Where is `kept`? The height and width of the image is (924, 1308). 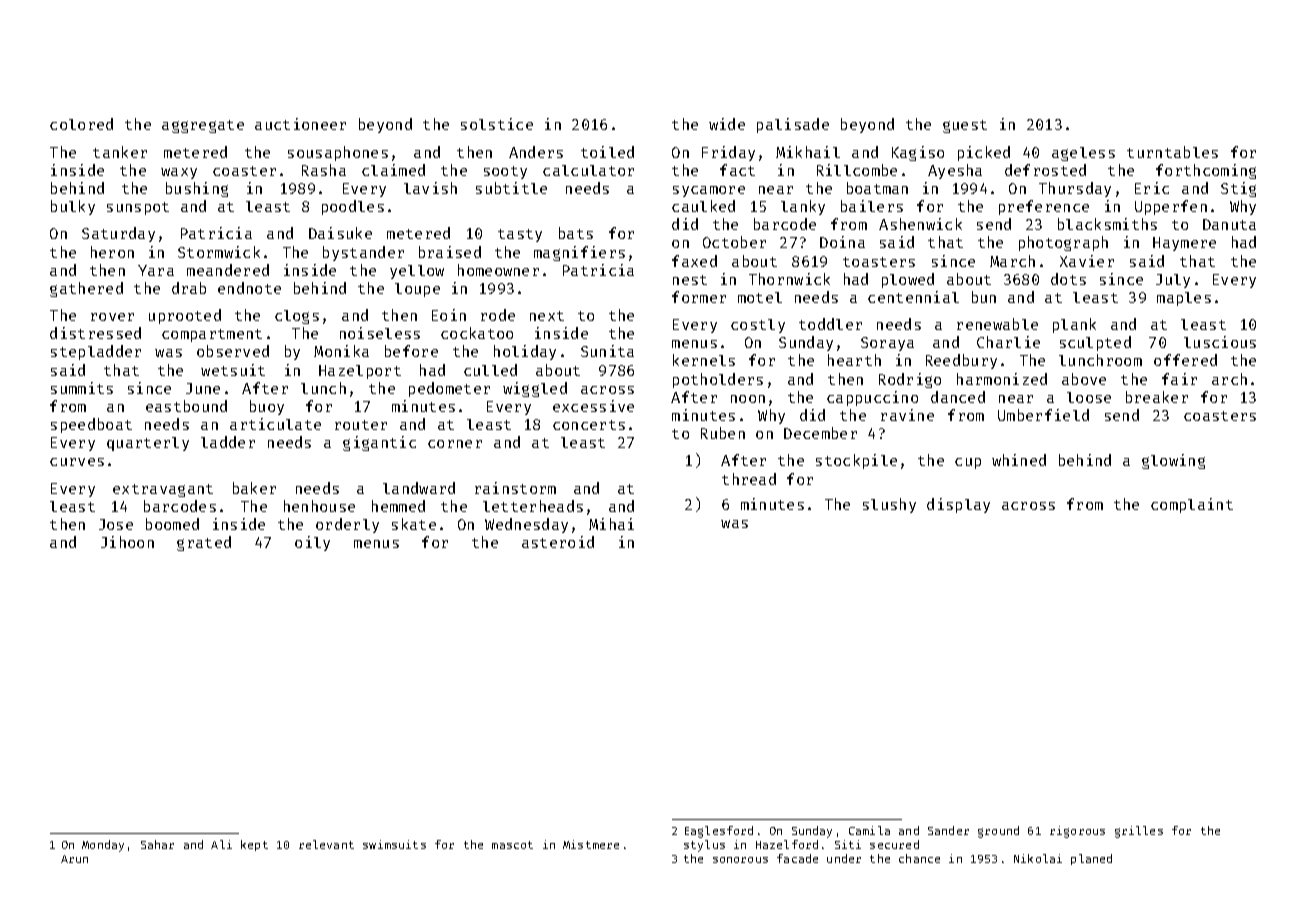 kept is located at coordinates (254, 845).
